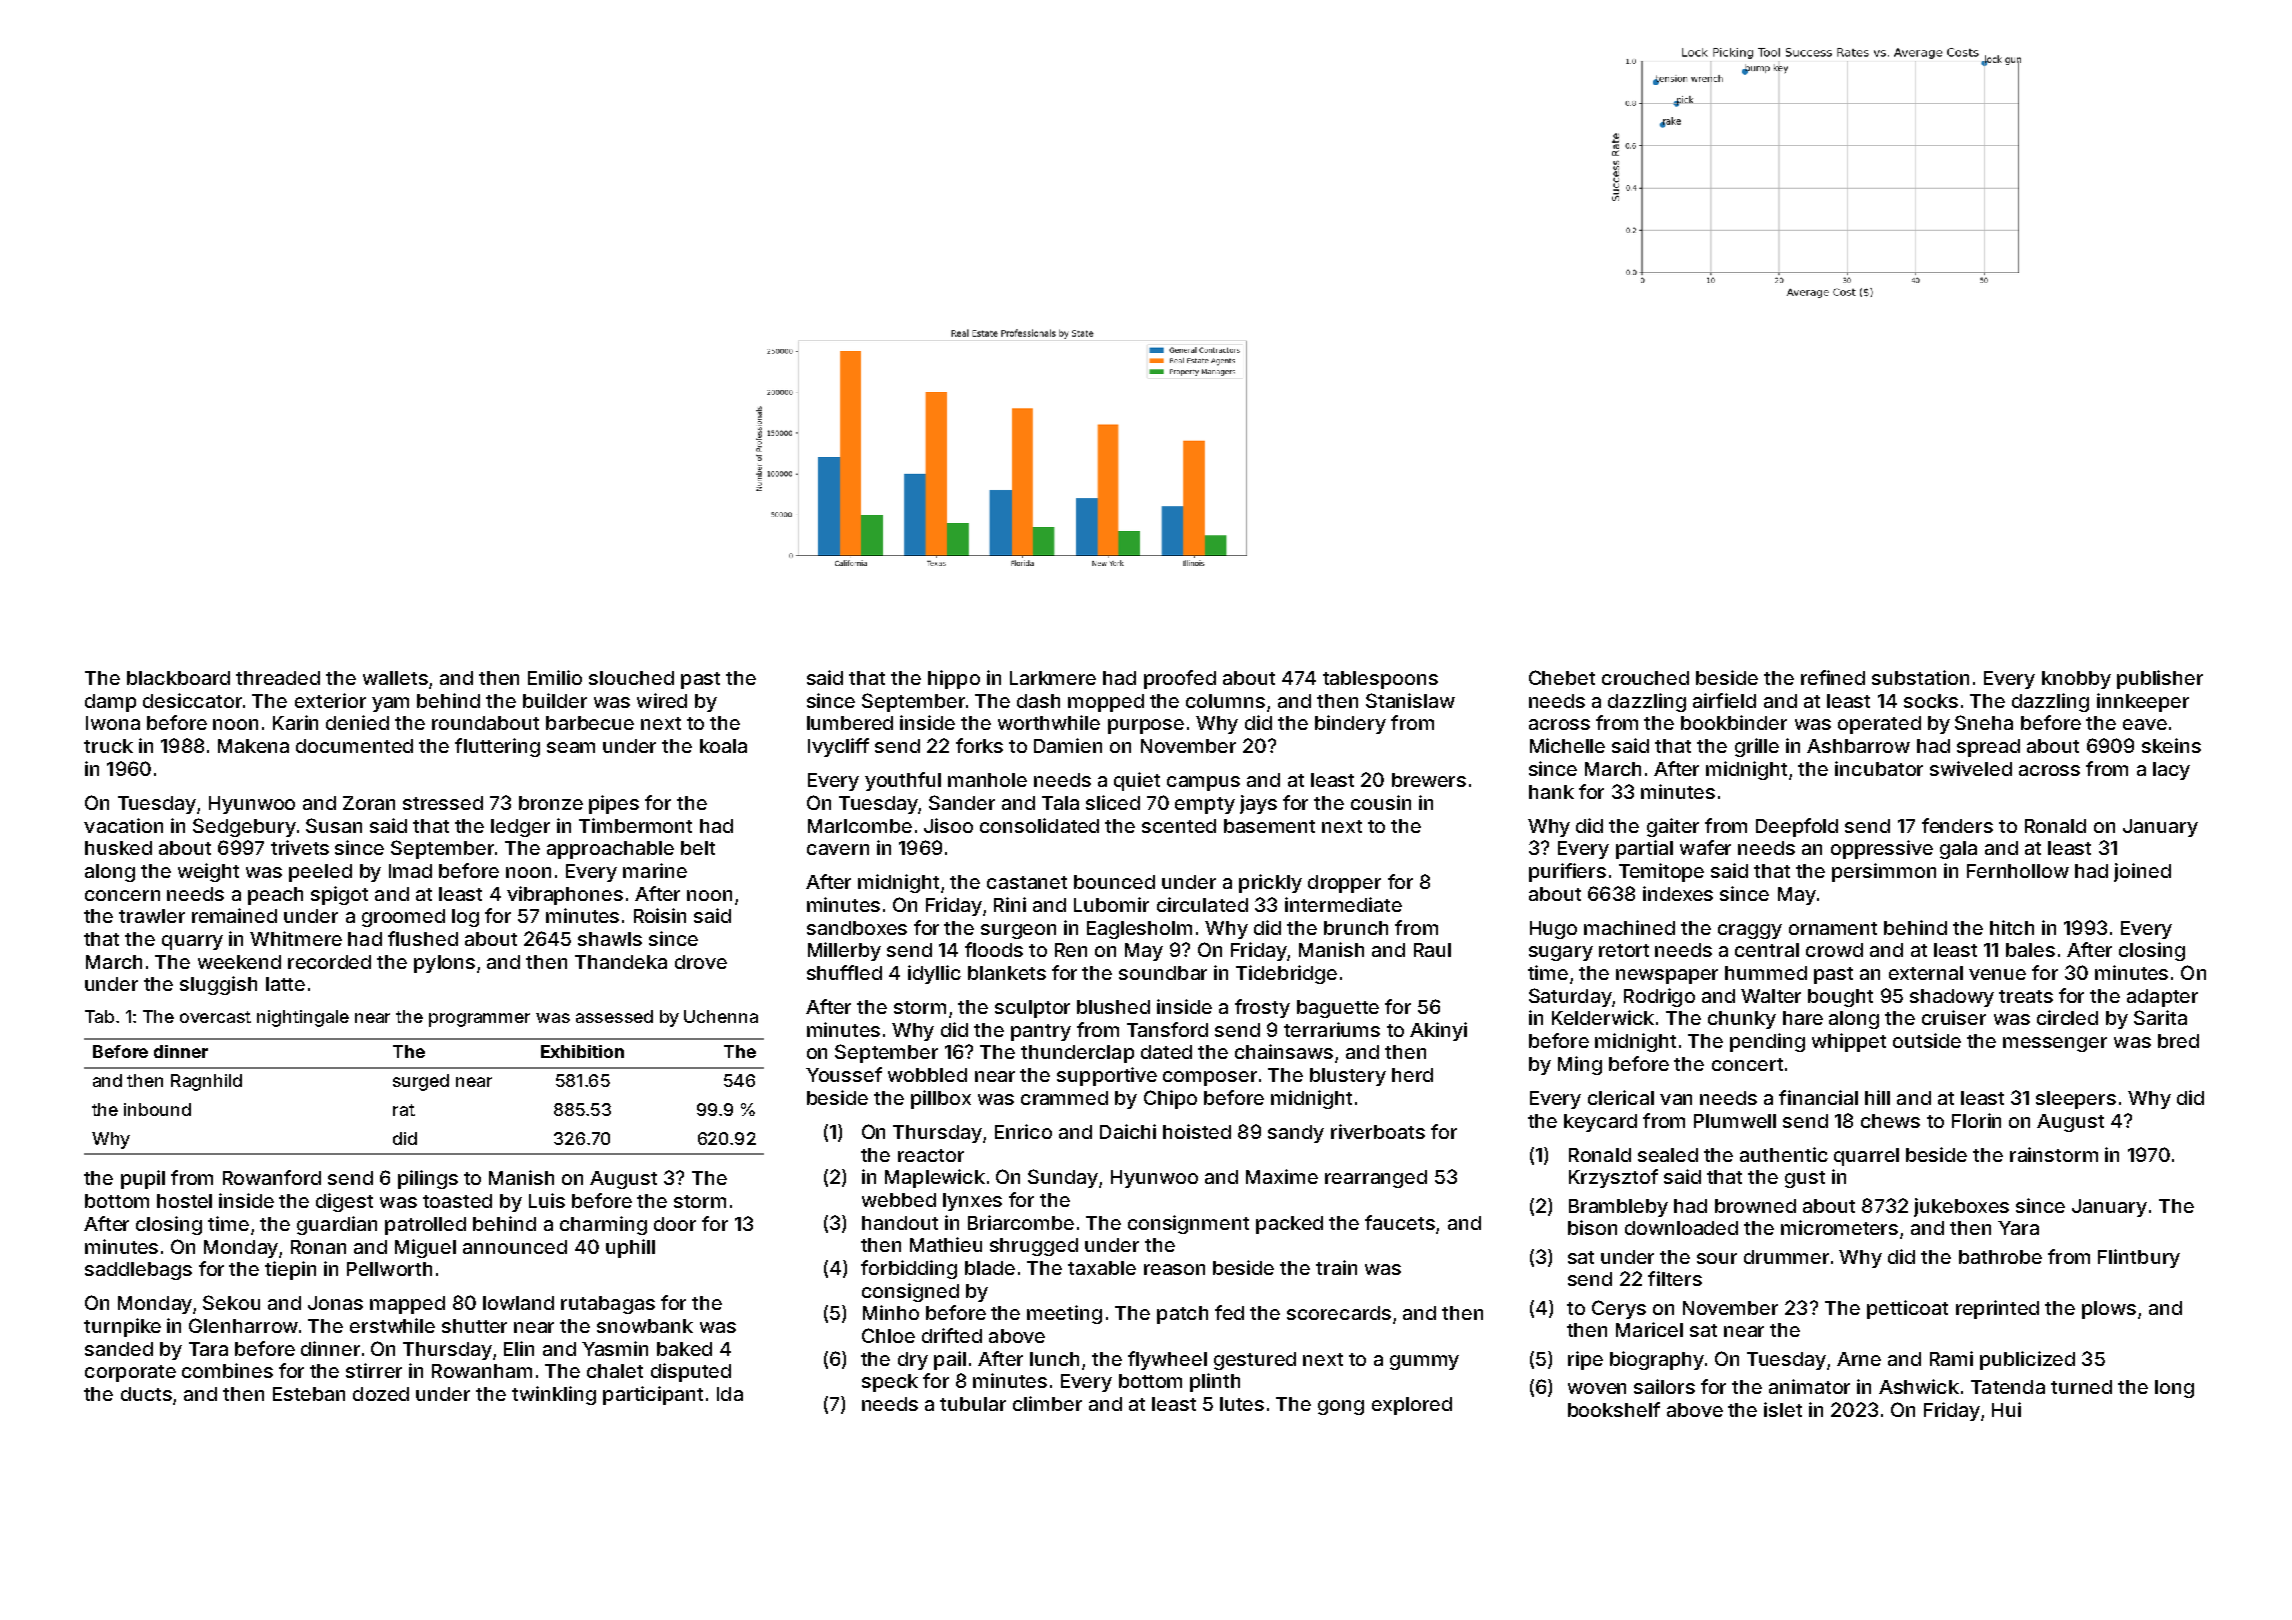  What do you see at coordinates (1180, 679) in the screenshot?
I see `proofed` at bounding box center [1180, 679].
